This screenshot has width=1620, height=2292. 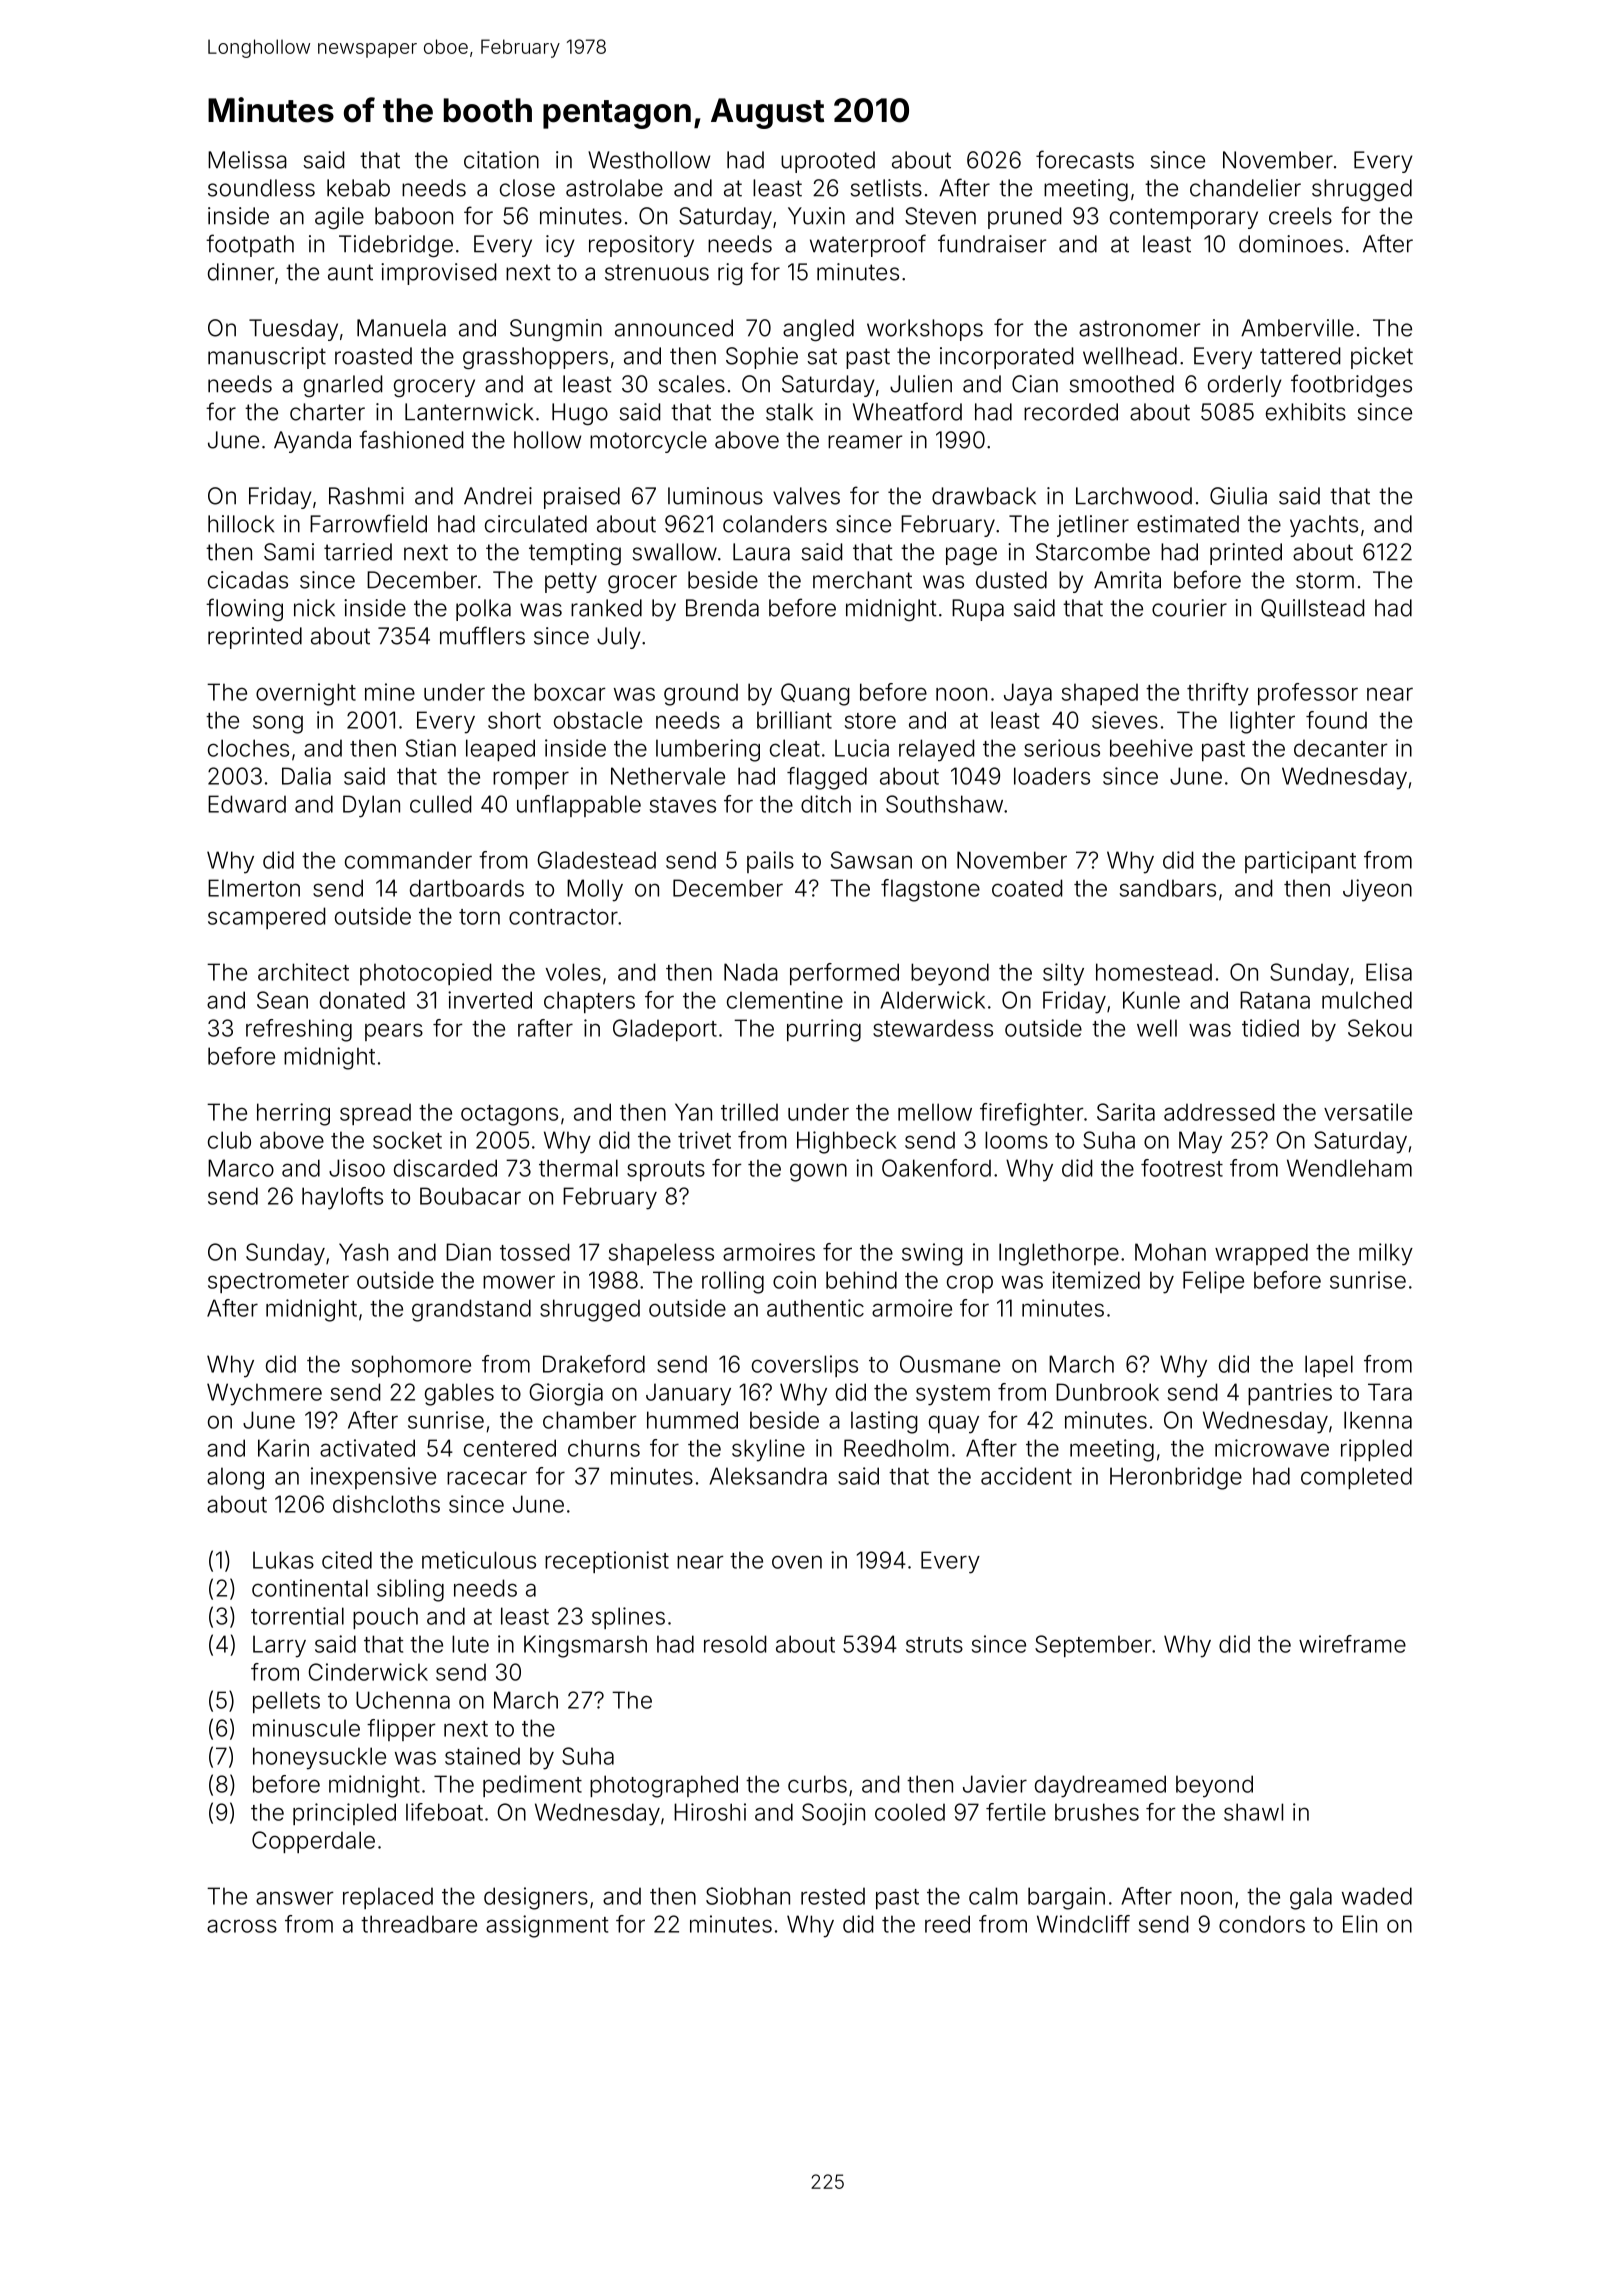 What do you see at coordinates (944, 804) in the screenshot?
I see `Southshaw` at bounding box center [944, 804].
